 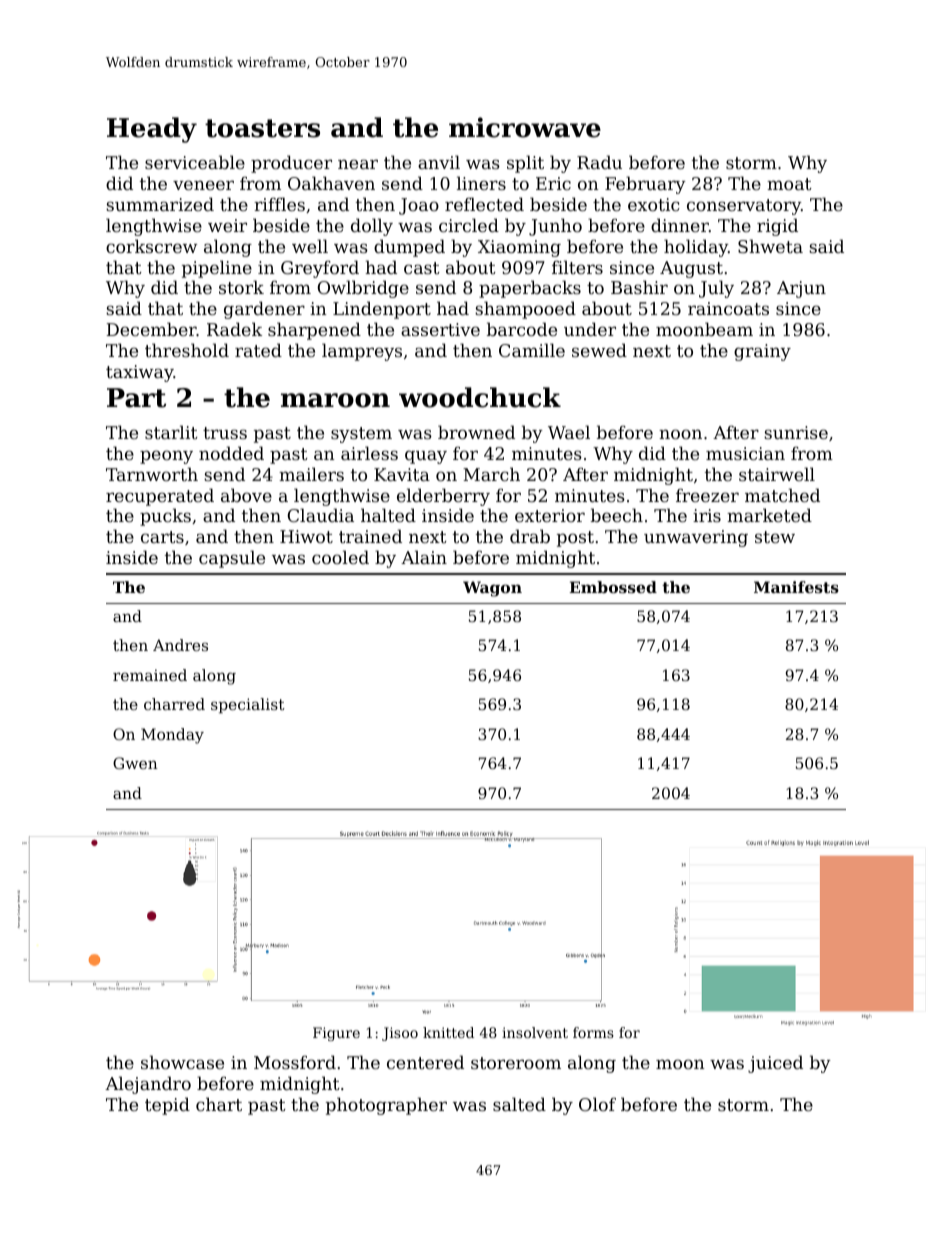 I want to click on forms, so click(x=593, y=1032).
